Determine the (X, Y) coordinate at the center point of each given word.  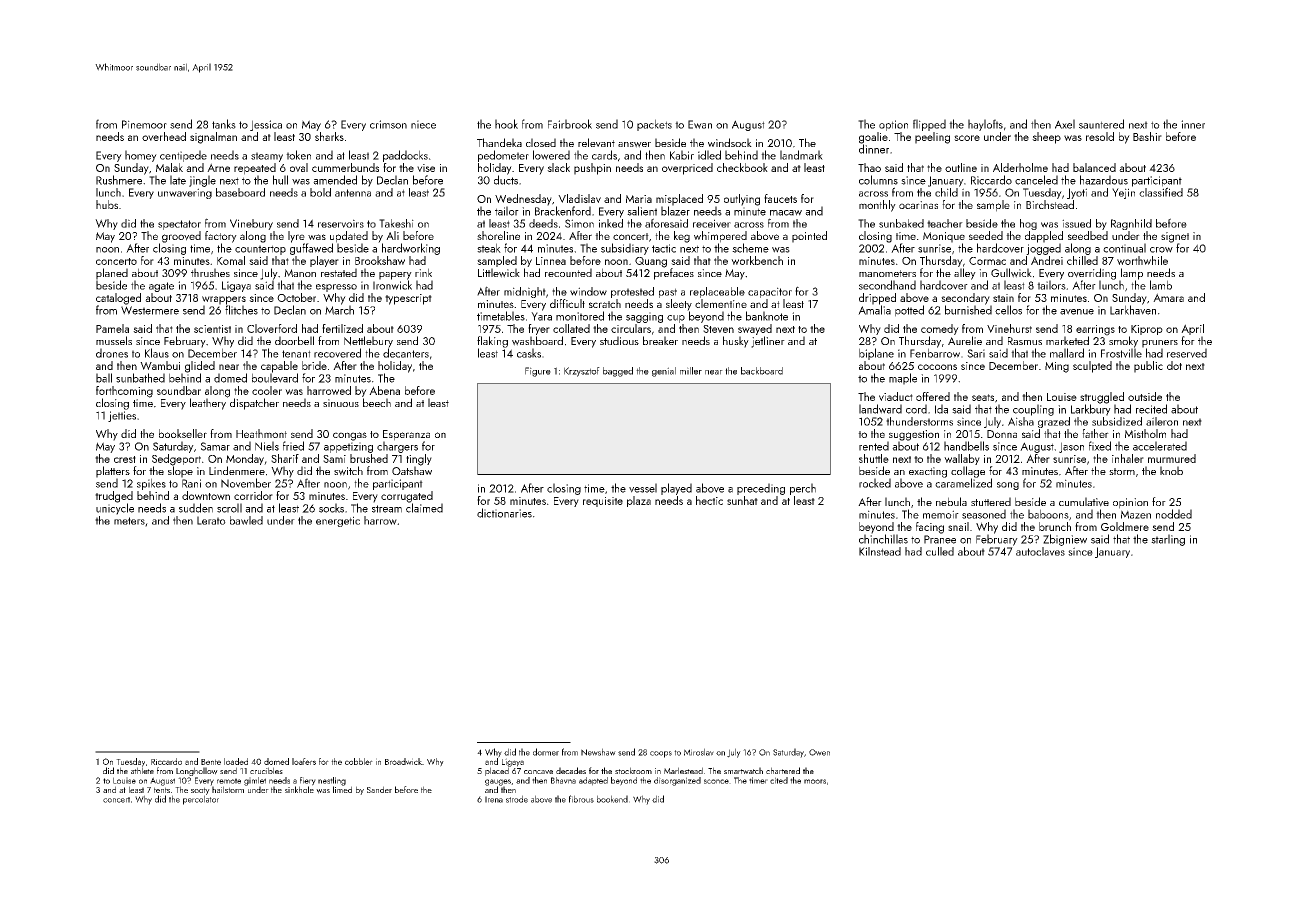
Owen (819, 752)
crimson (388, 124)
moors (815, 781)
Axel (1065, 124)
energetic (338, 521)
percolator (201, 800)
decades (571, 770)
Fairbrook (570, 124)
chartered (783, 770)
